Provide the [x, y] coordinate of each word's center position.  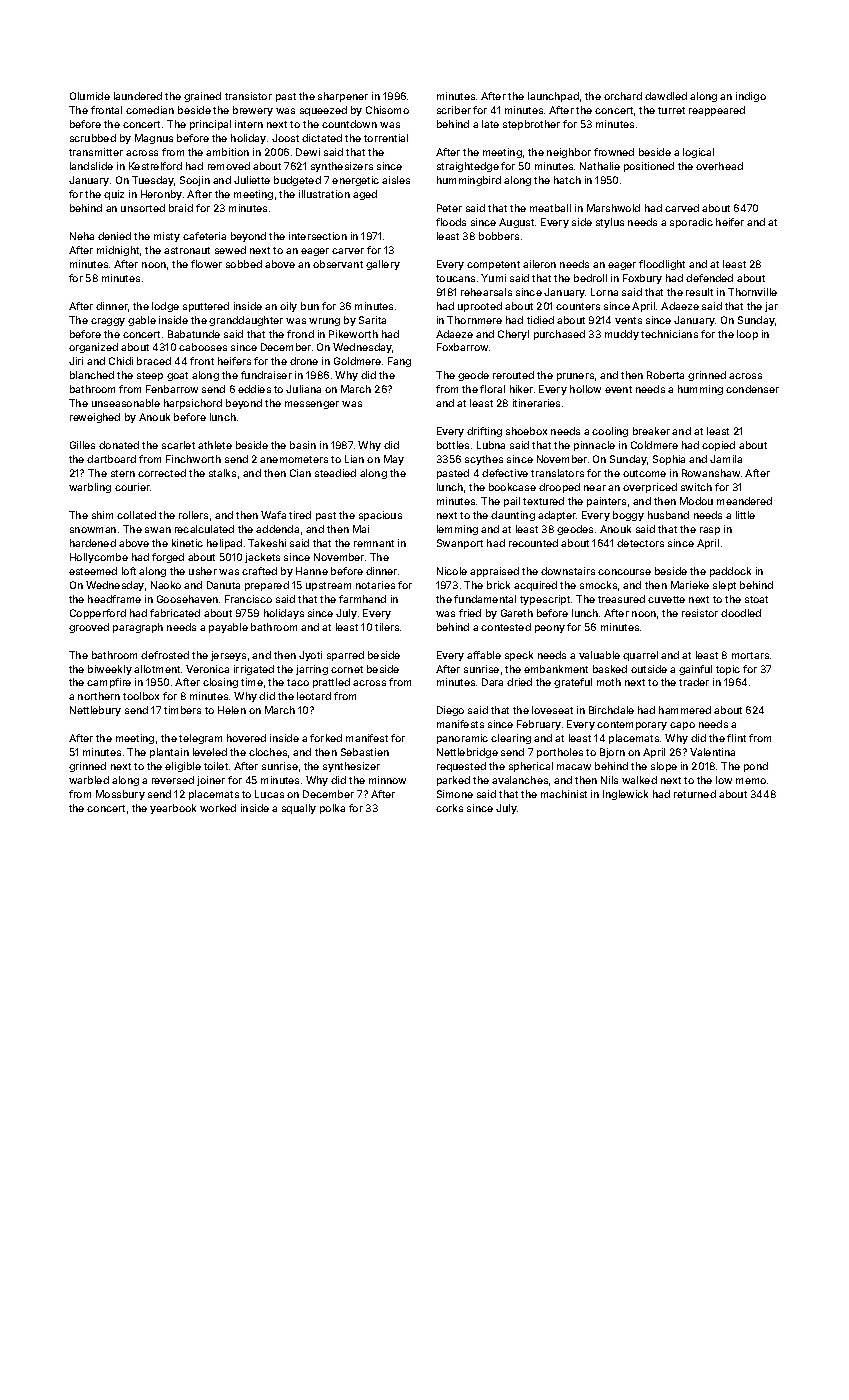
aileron [539, 264]
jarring [312, 670]
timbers [182, 710]
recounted [533, 543]
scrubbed [93, 138]
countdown [349, 124]
